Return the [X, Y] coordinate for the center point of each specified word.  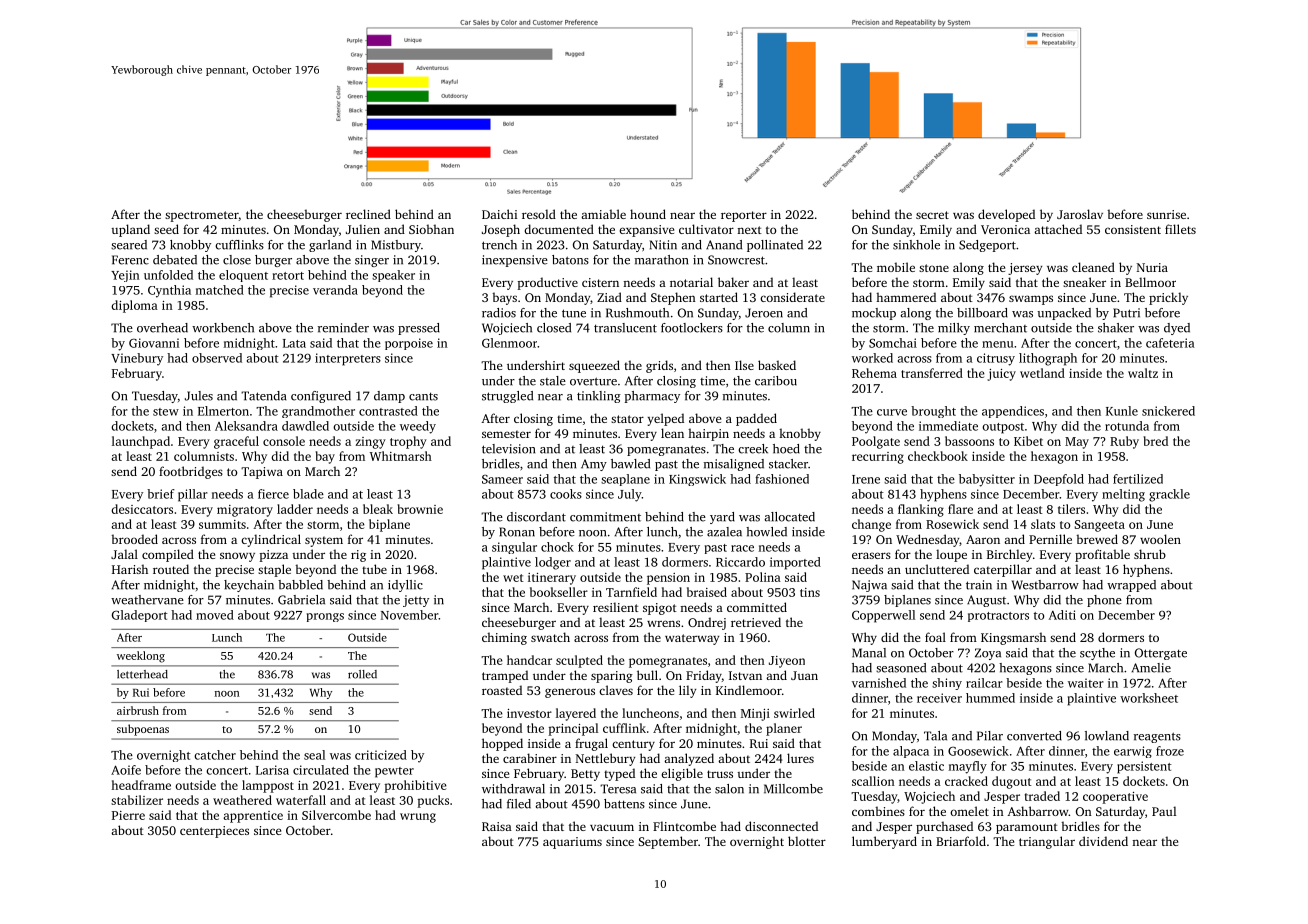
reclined [368, 214]
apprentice [253, 817]
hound [648, 214]
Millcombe [793, 789]
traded [1042, 796]
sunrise [1166, 214]
